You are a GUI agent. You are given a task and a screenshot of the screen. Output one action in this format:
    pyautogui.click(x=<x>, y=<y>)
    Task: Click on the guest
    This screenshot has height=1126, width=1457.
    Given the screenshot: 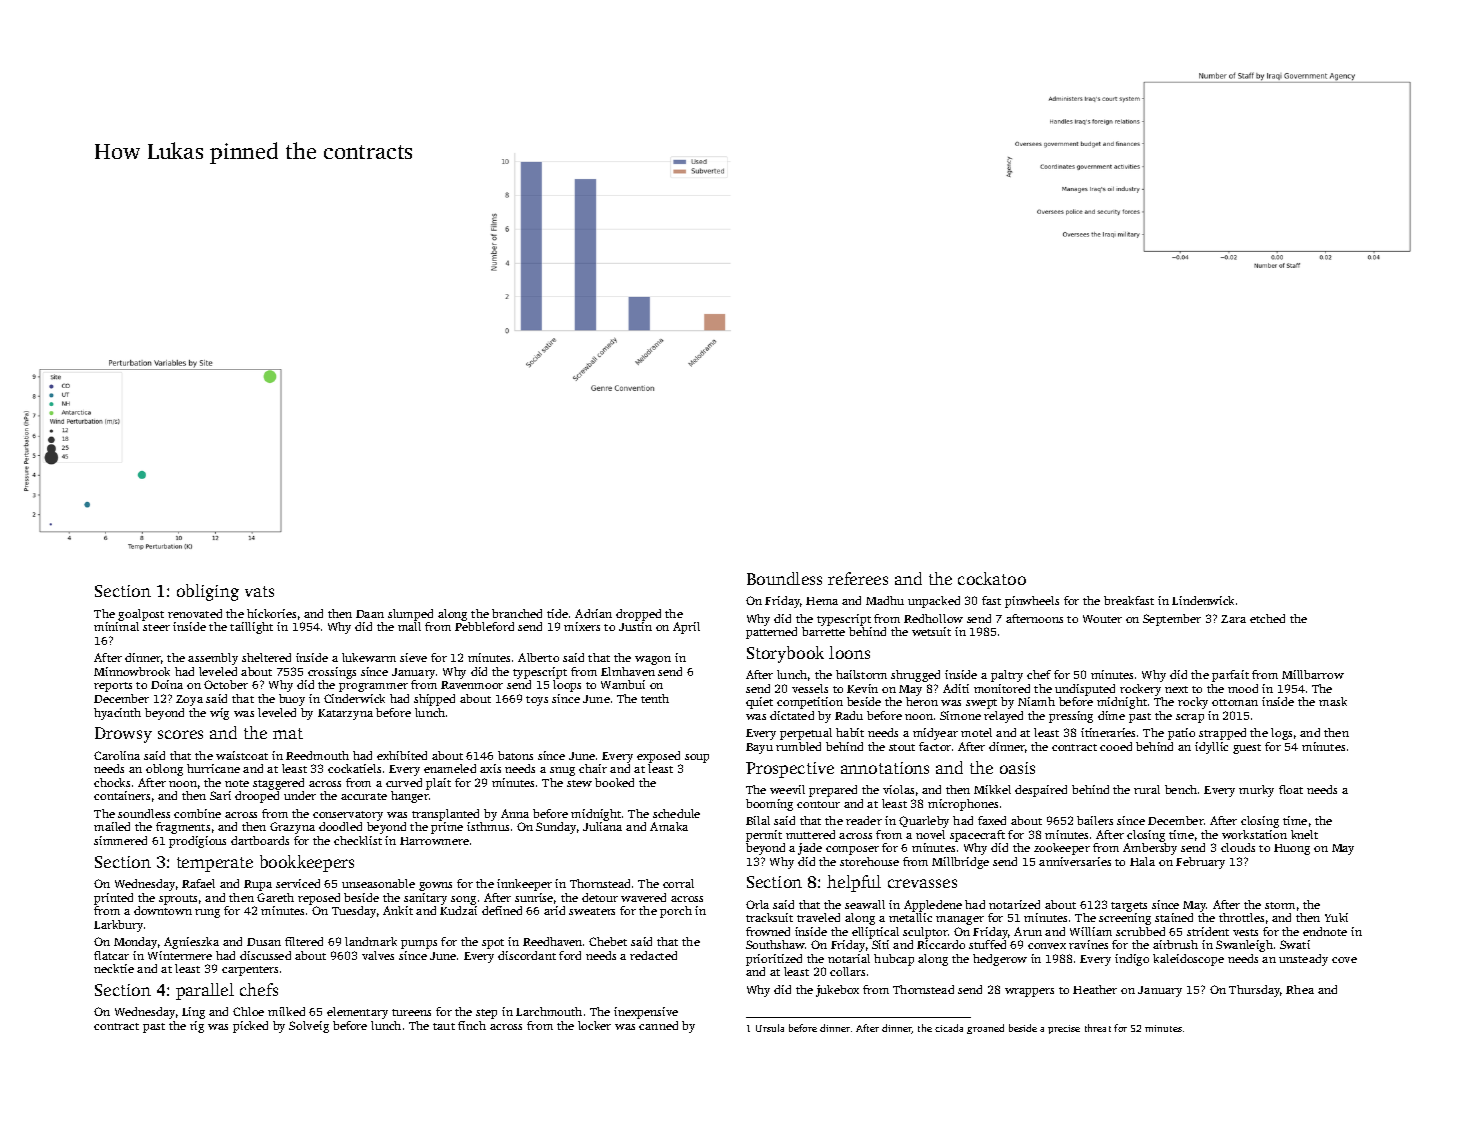 What is the action you would take?
    pyautogui.click(x=1247, y=749)
